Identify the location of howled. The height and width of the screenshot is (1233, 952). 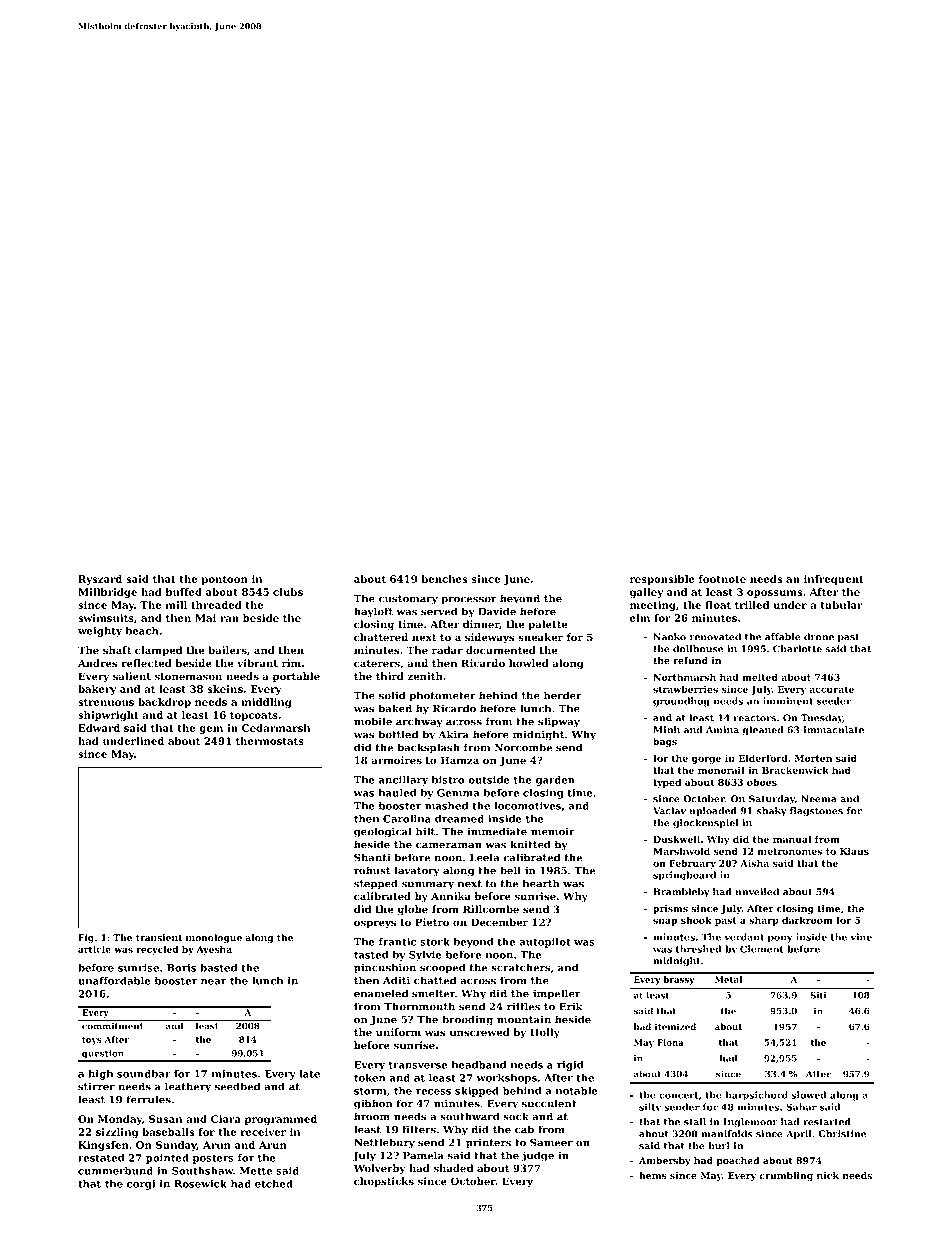
(529, 663).
